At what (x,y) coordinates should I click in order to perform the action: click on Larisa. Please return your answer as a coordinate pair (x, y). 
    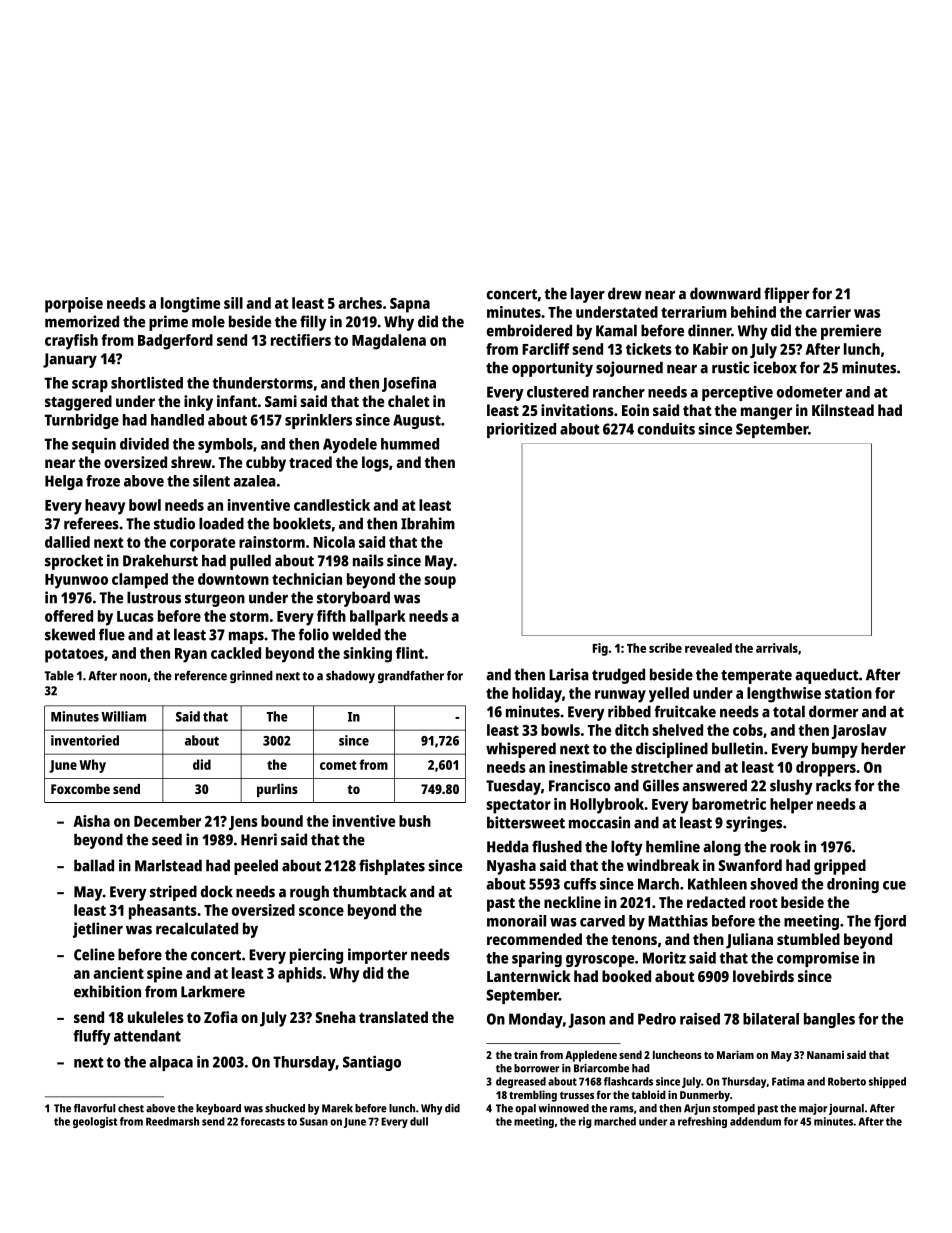
    Looking at the image, I should click on (569, 674).
